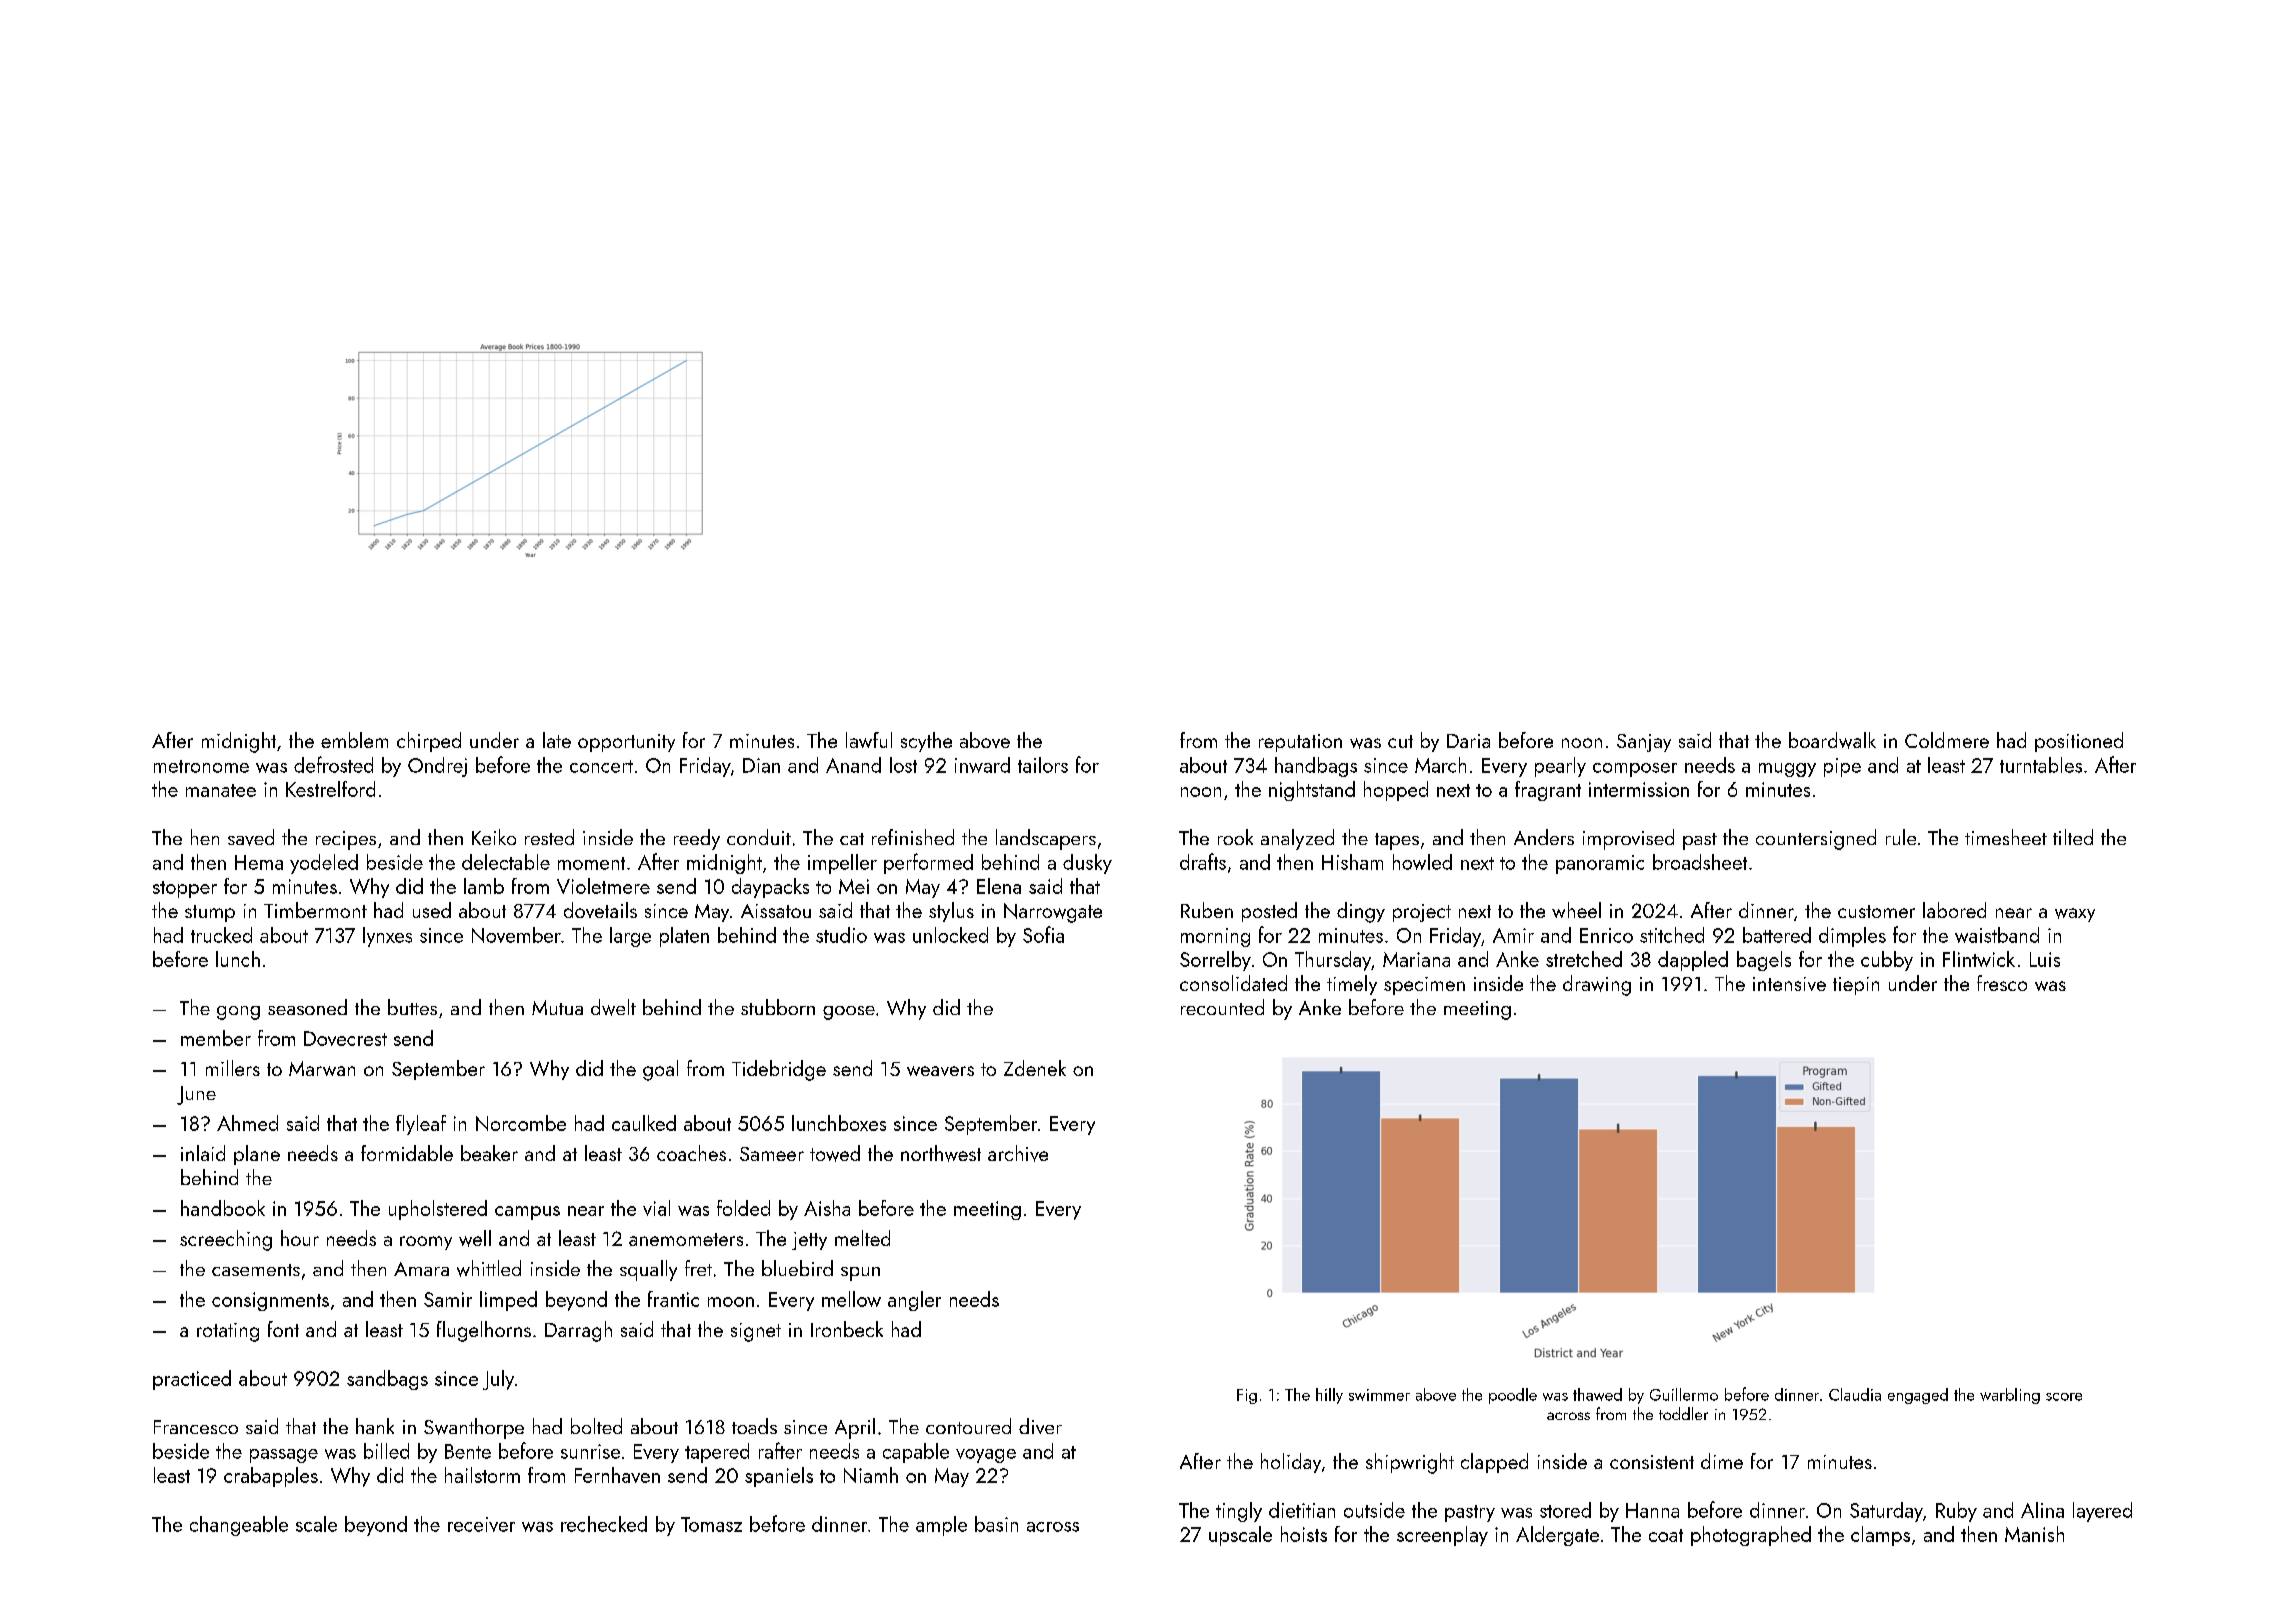 The image size is (2292, 1620). What do you see at coordinates (489, 1268) in the screenshot?
I see `whittled` at bounding box center [489, 1268].
